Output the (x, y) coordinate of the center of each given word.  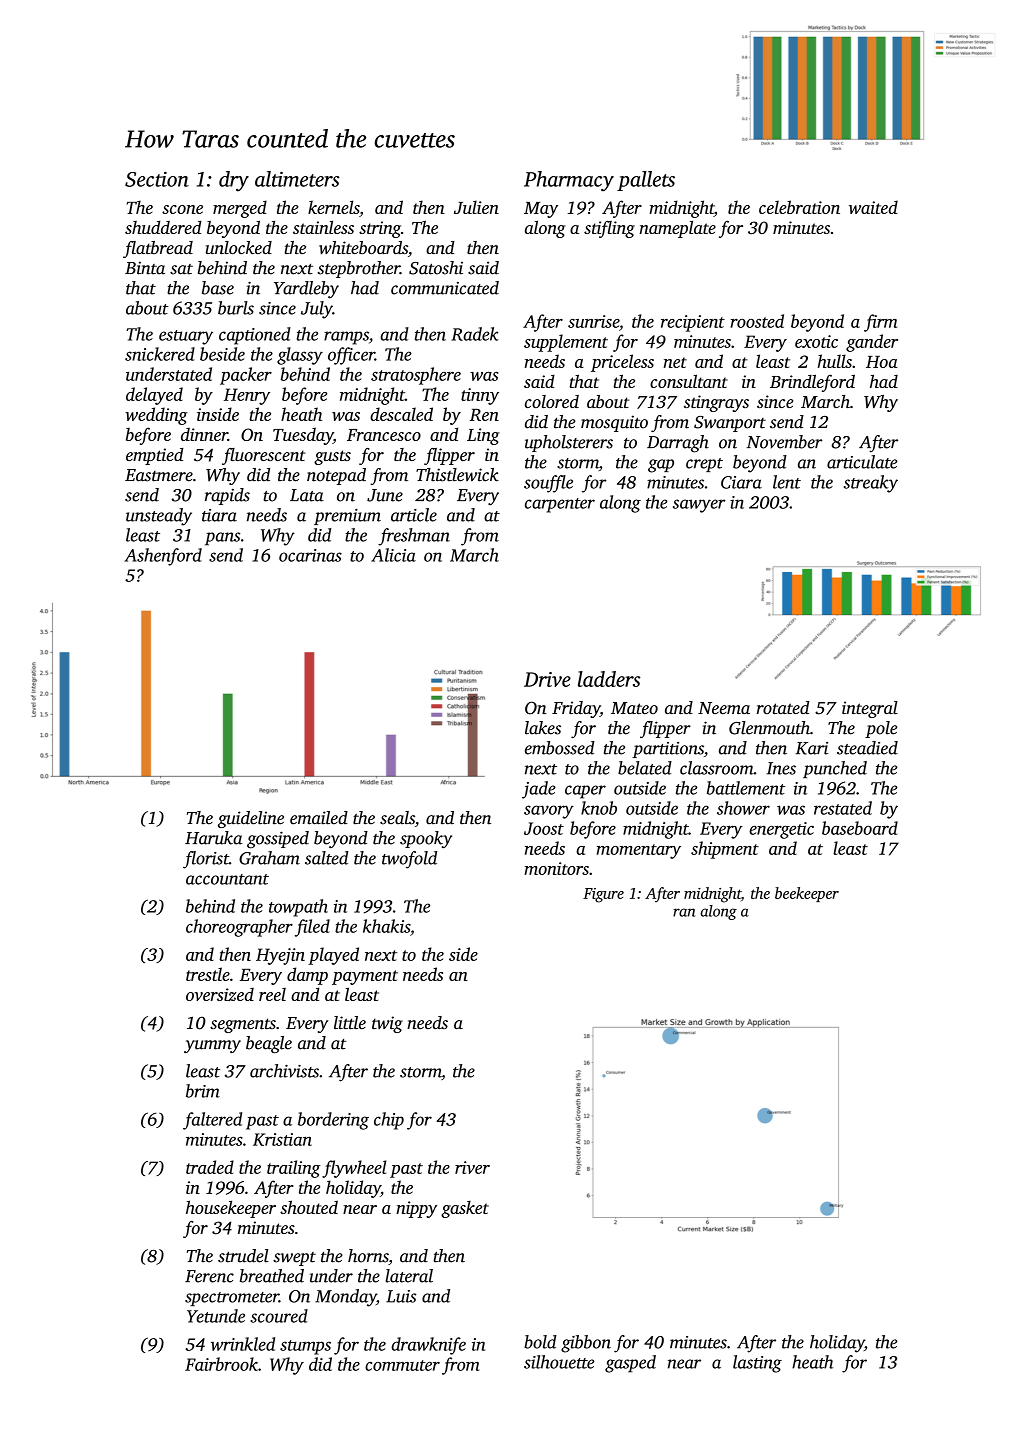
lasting (757, 1364)
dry (234, 181)
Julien (476, 207)
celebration (799, 207)
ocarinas (310, 555)
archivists (284, 1071)
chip (389, 1121)
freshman (414, 537)
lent (787, 482)
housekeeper (231, 1209)
